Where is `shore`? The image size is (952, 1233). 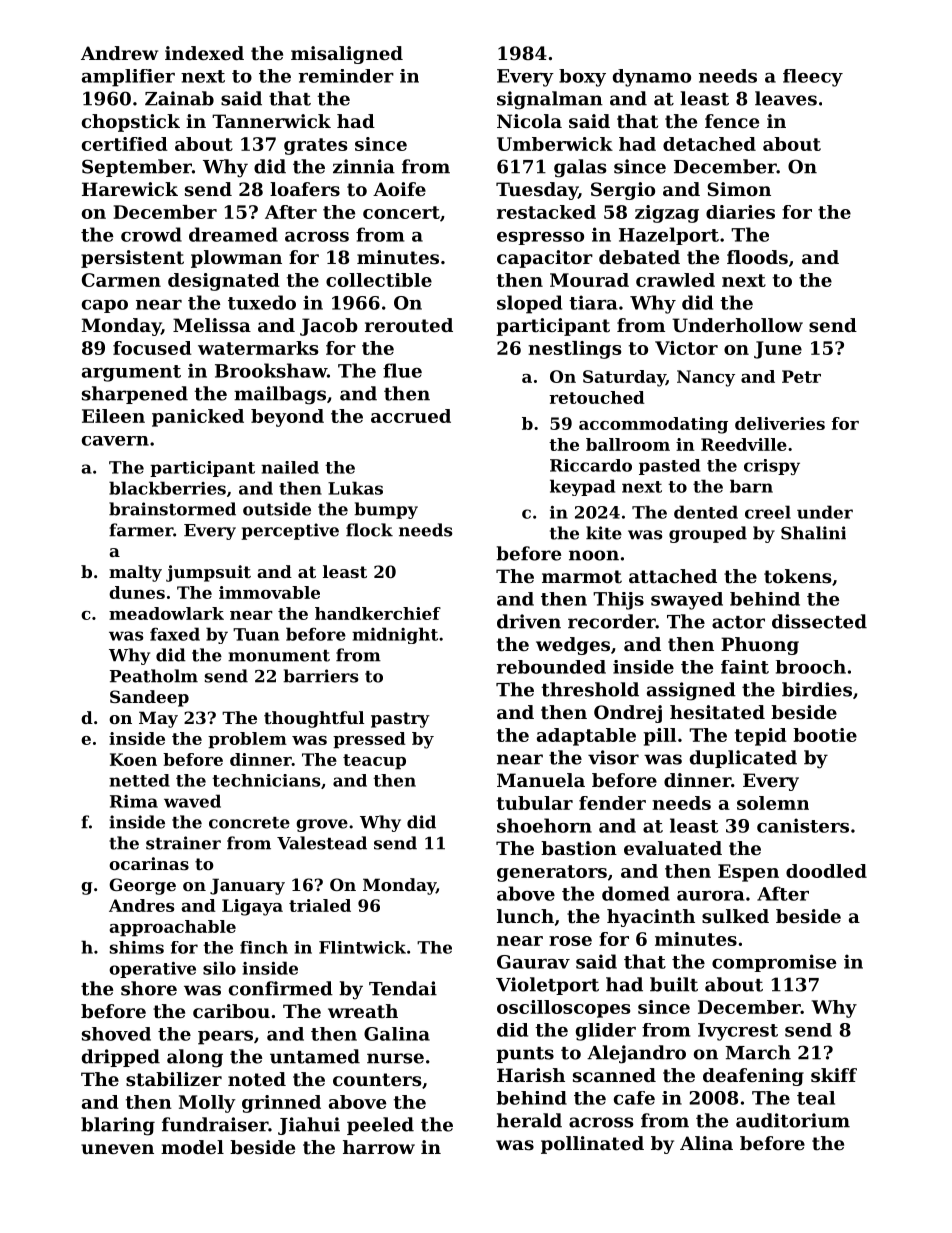
shore is located at coordinates (149, 988).
